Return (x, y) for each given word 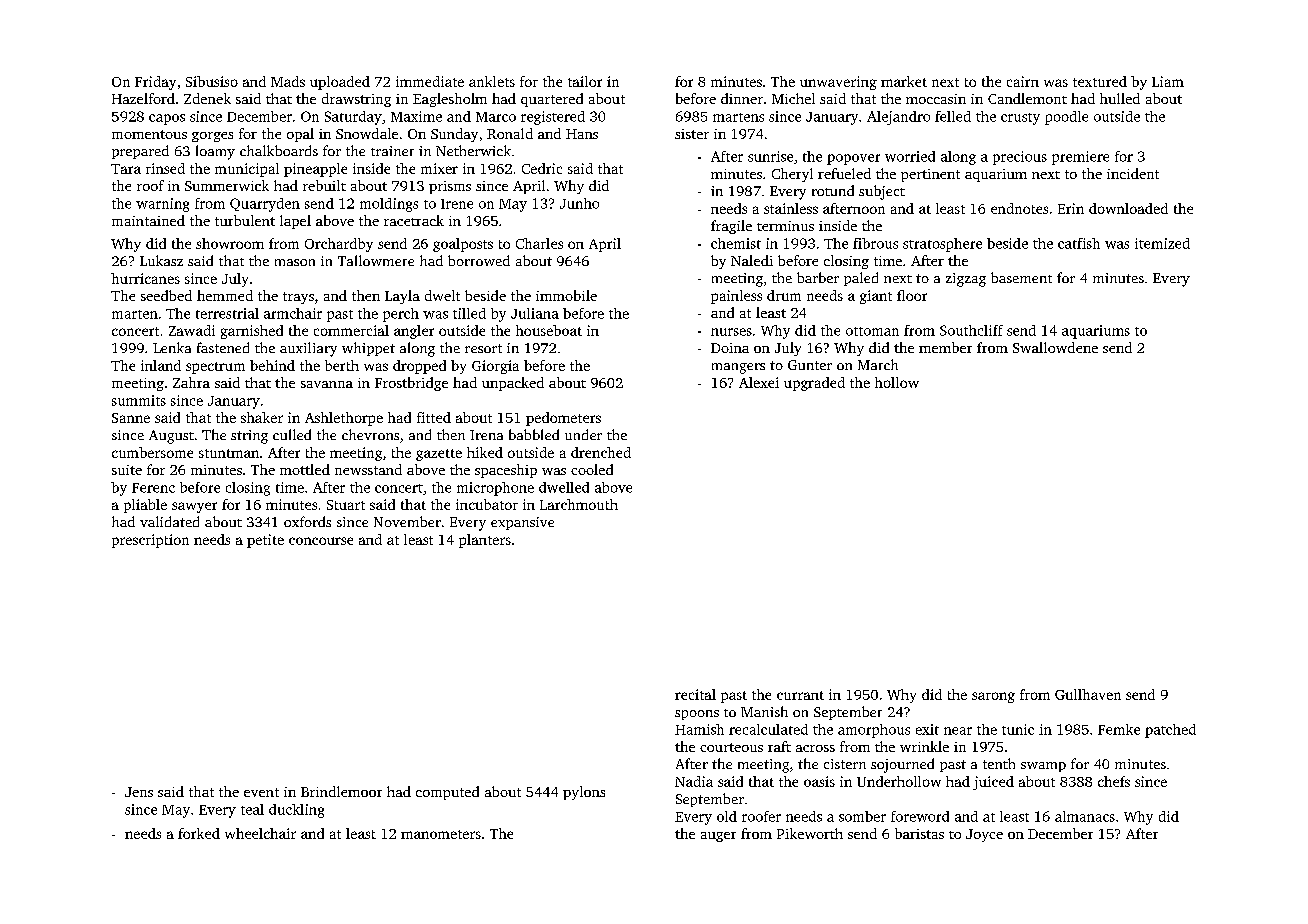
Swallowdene (1055, 347)
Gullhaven (1088, 694)
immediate (430, 81)
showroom (230, 243)
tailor (585, 81)
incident (1133, 173)
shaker (262, 417)
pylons (584, 793)
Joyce (984, 835)
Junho (579, 203)
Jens (139, 792)
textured (1100, 81)
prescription (150, 541)
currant (800, 695)
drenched (601, 452)
